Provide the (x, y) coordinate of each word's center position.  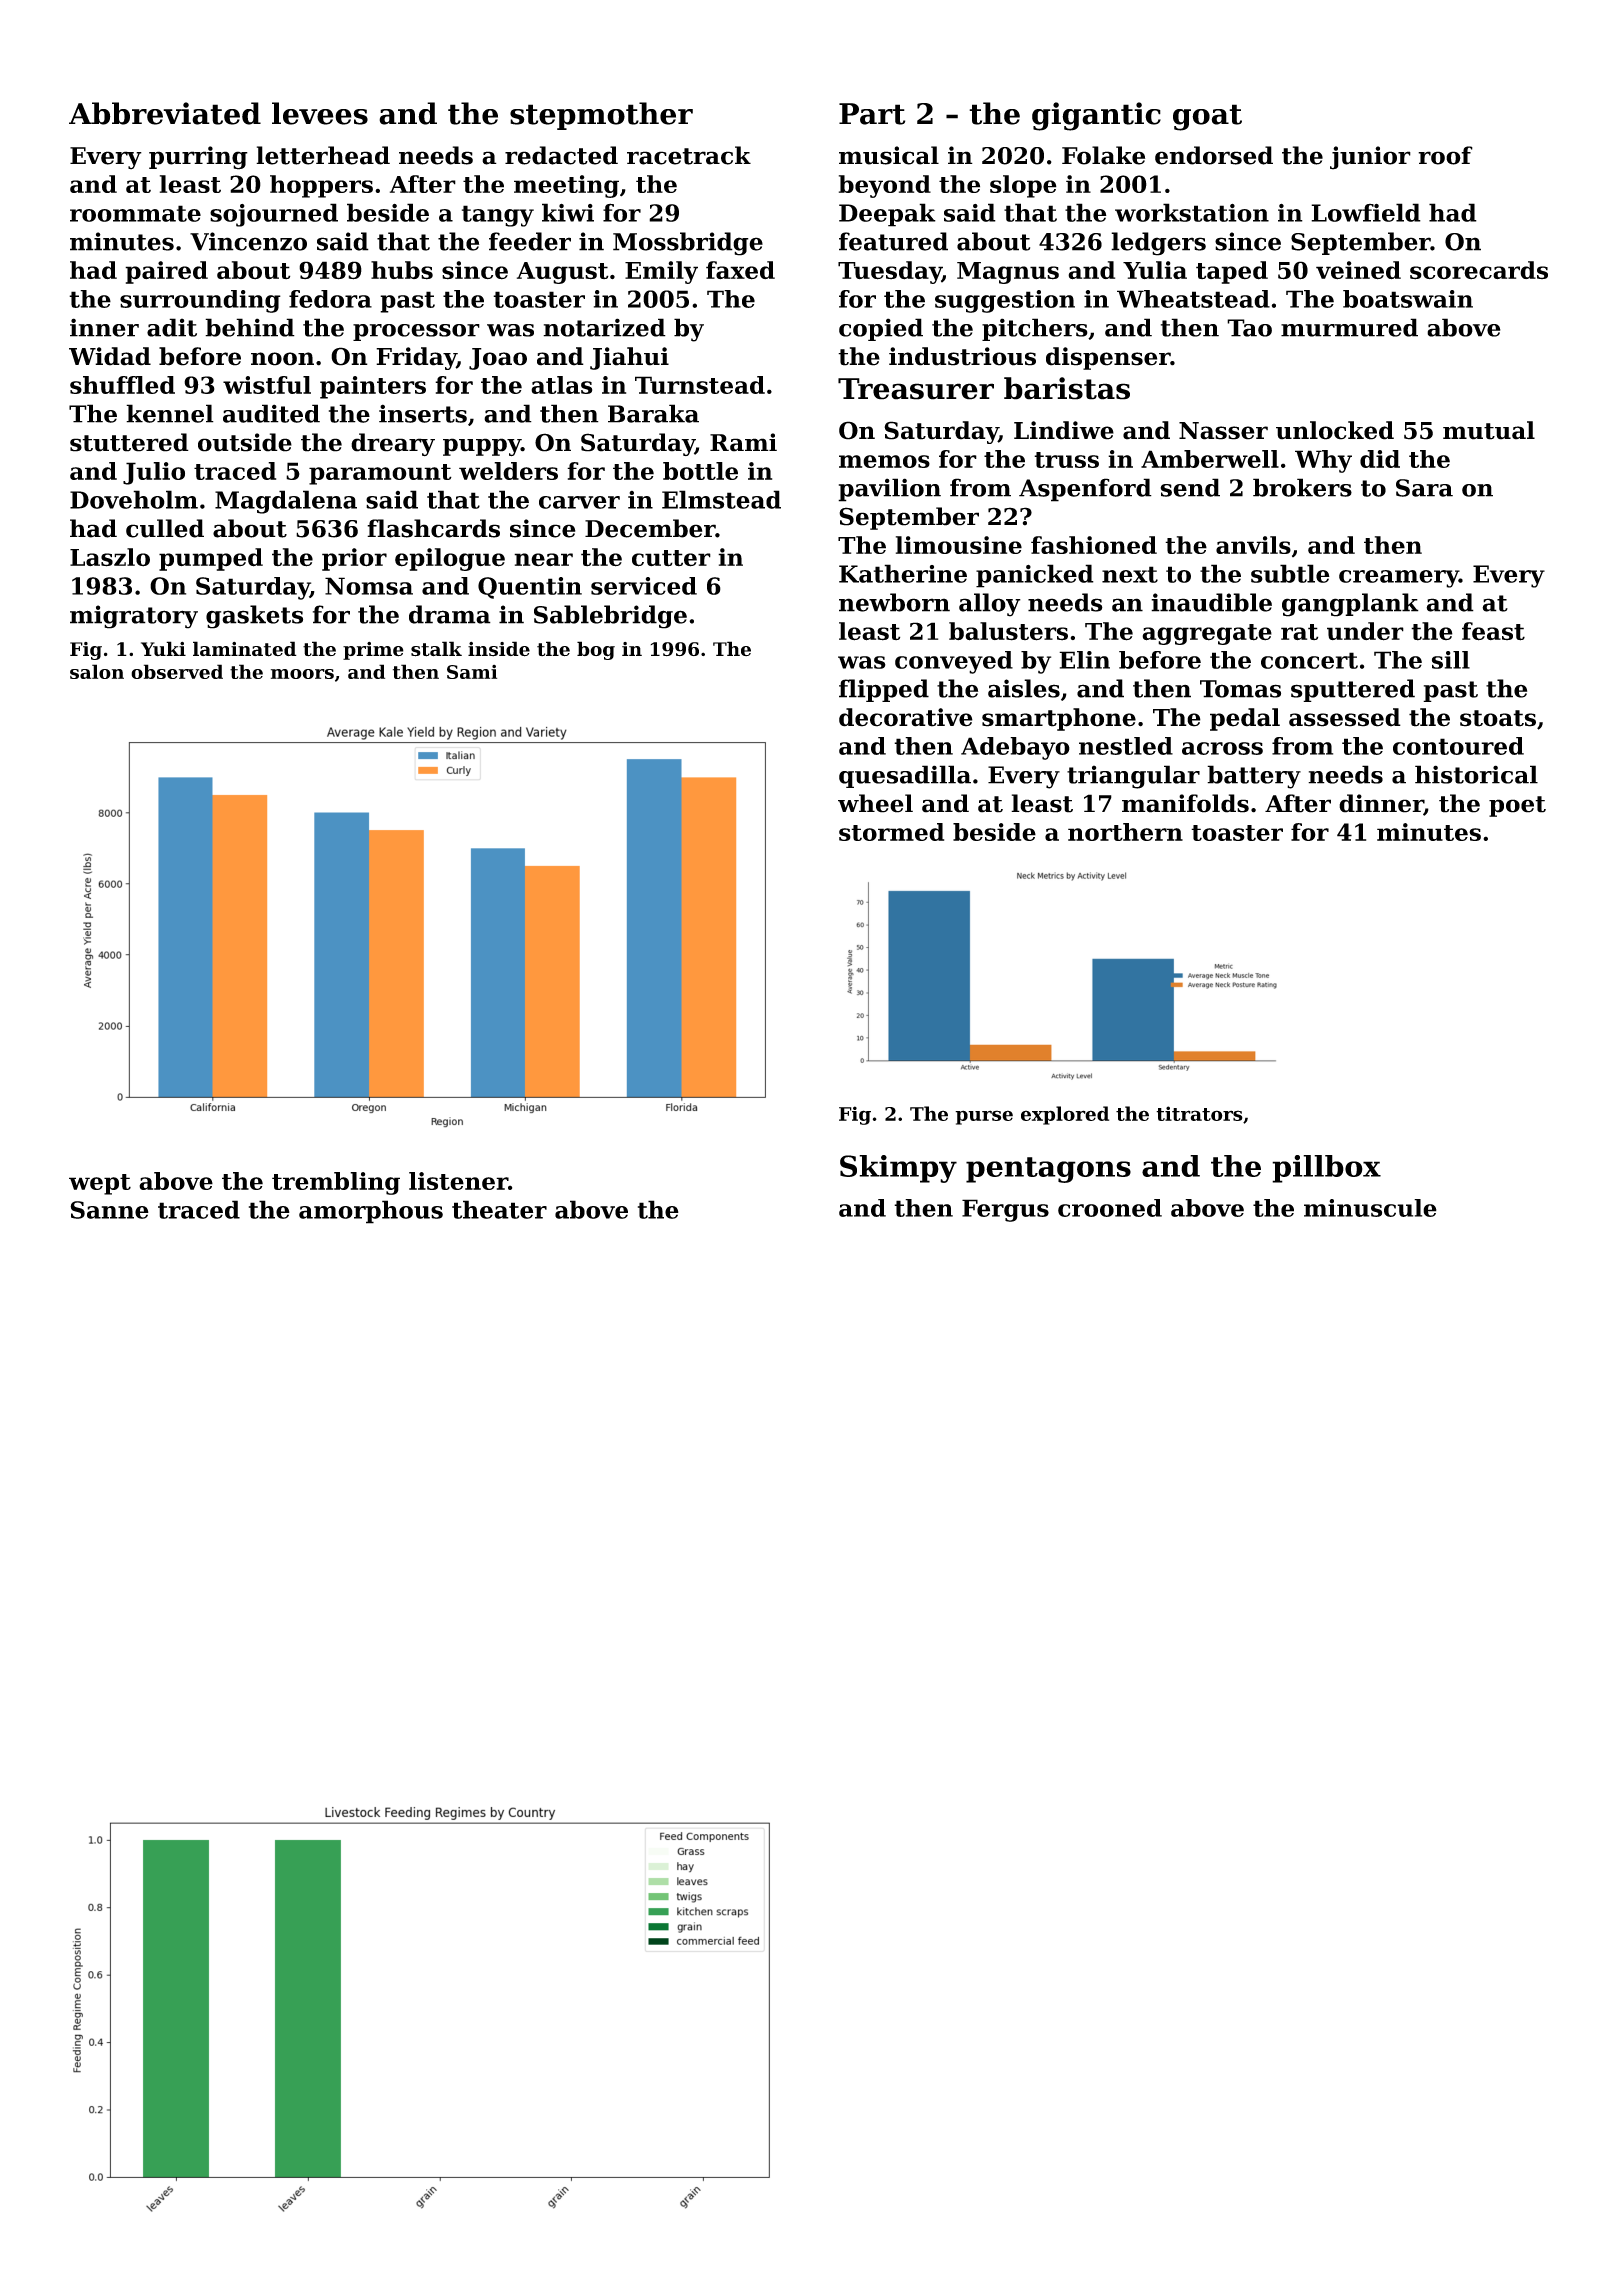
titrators (1199, 1113)
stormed (891, 832)
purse (984, 1117)
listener (458, 1181)
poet (1517, 806)
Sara (1424, 488)
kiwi (568, 212)
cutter (671, 558)
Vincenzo (248, 241)
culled (165, 528)
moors (302, 674)
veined (1358, 270)
